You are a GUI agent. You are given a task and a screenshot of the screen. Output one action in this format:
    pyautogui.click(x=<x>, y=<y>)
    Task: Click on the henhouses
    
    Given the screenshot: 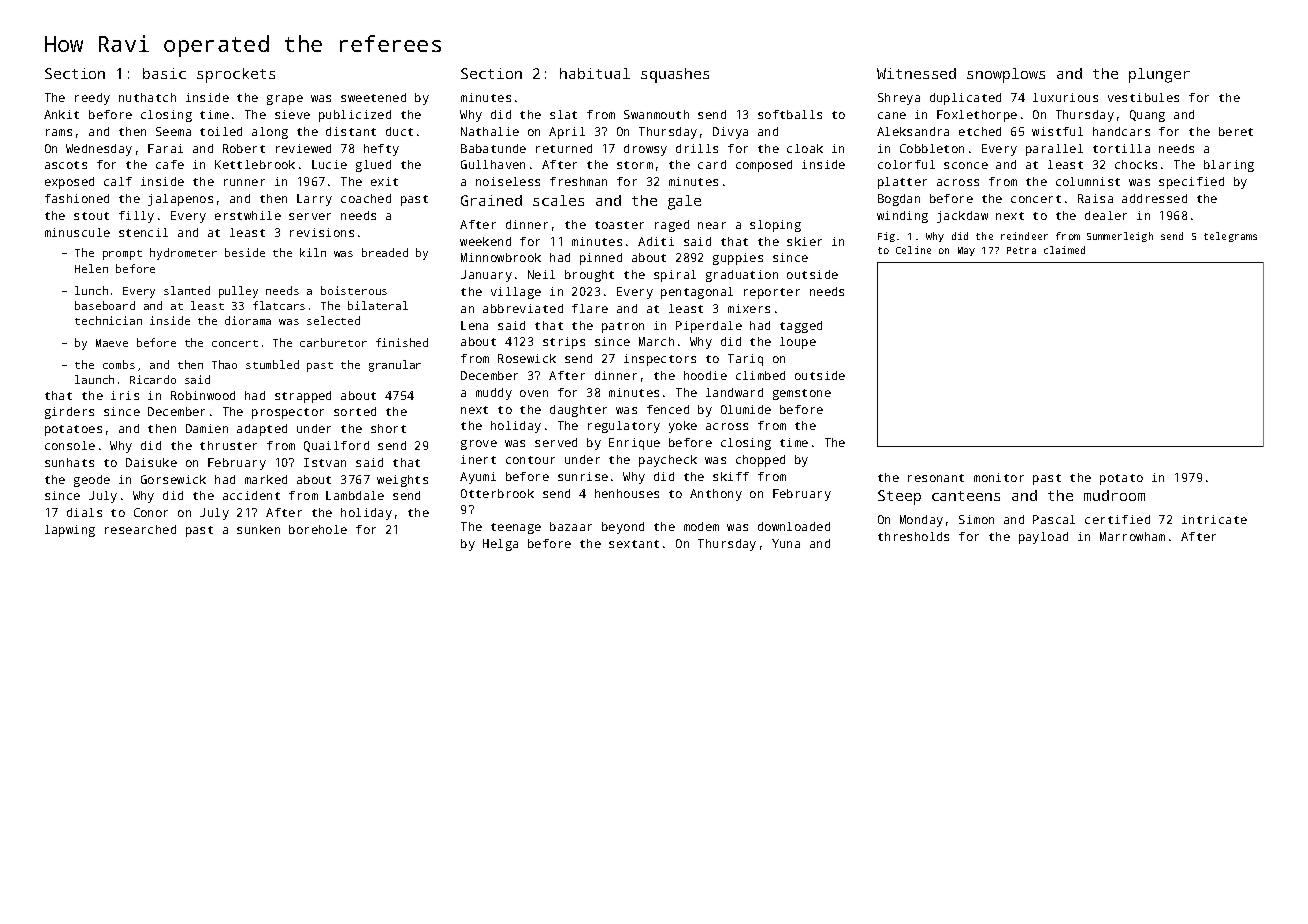 What is the action you would take?
    pyautogui.click(x=627, y=493)
